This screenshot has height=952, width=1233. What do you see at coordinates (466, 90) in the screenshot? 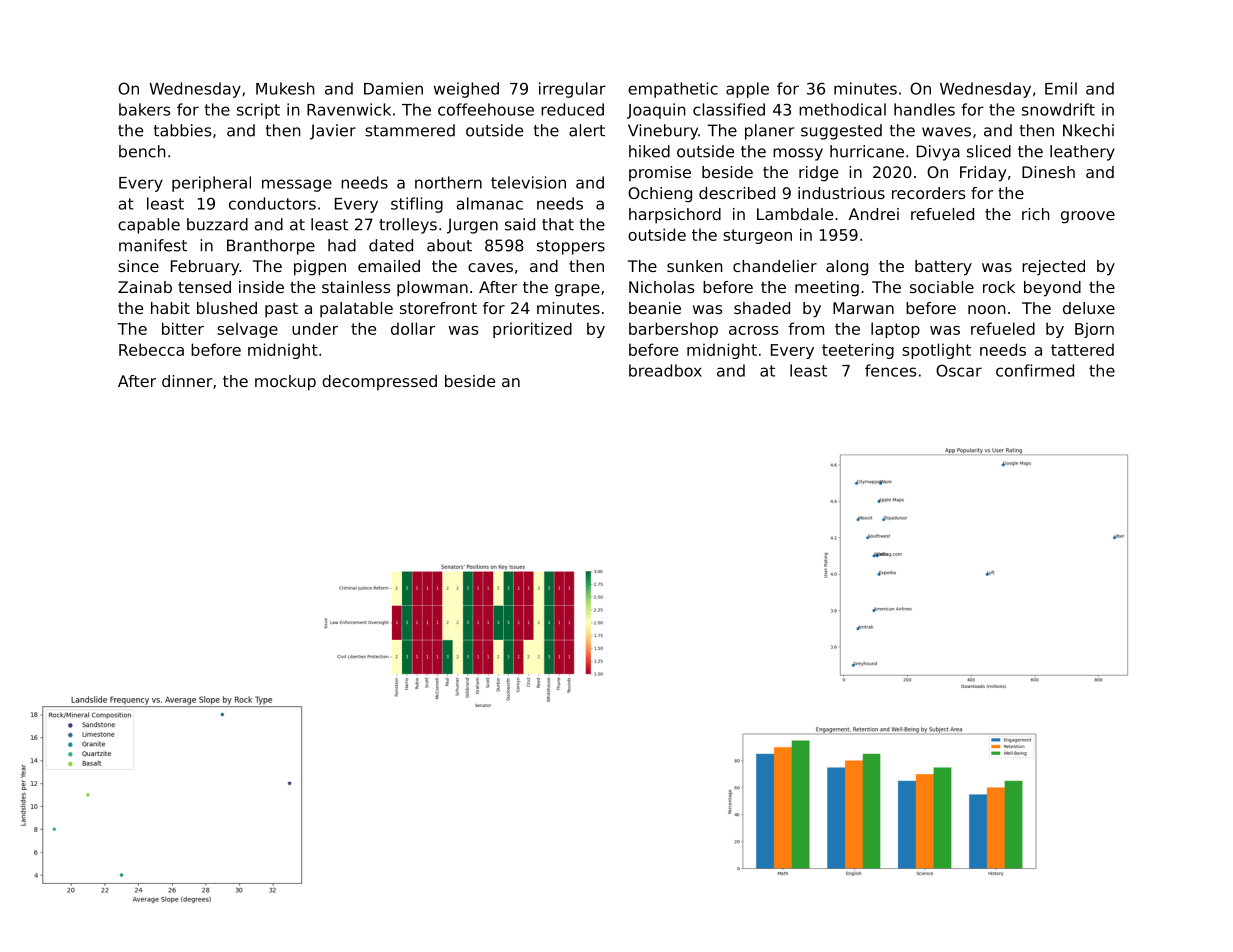
I see `weighed` at bounding box center [466, 90].
